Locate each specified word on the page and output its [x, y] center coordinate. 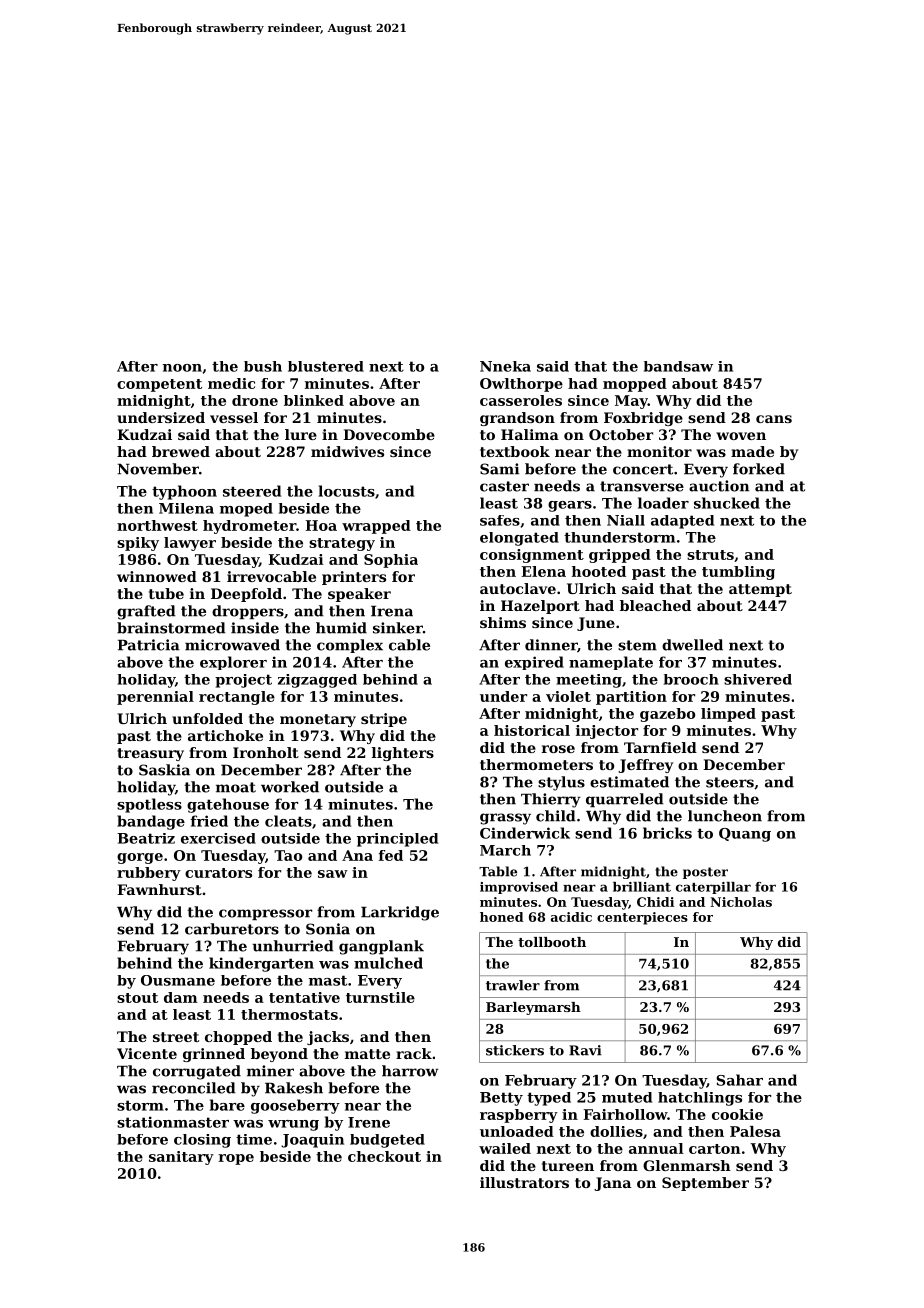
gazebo [667, 715]
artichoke [225, 735]
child [556, 816]
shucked [727, 503]
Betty [501, 1099]
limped [728, 715]
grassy [505, 819]
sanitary [181, 1158]
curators [218, 873]
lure [301, 434]
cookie [737, 1114]
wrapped [376, 527]
